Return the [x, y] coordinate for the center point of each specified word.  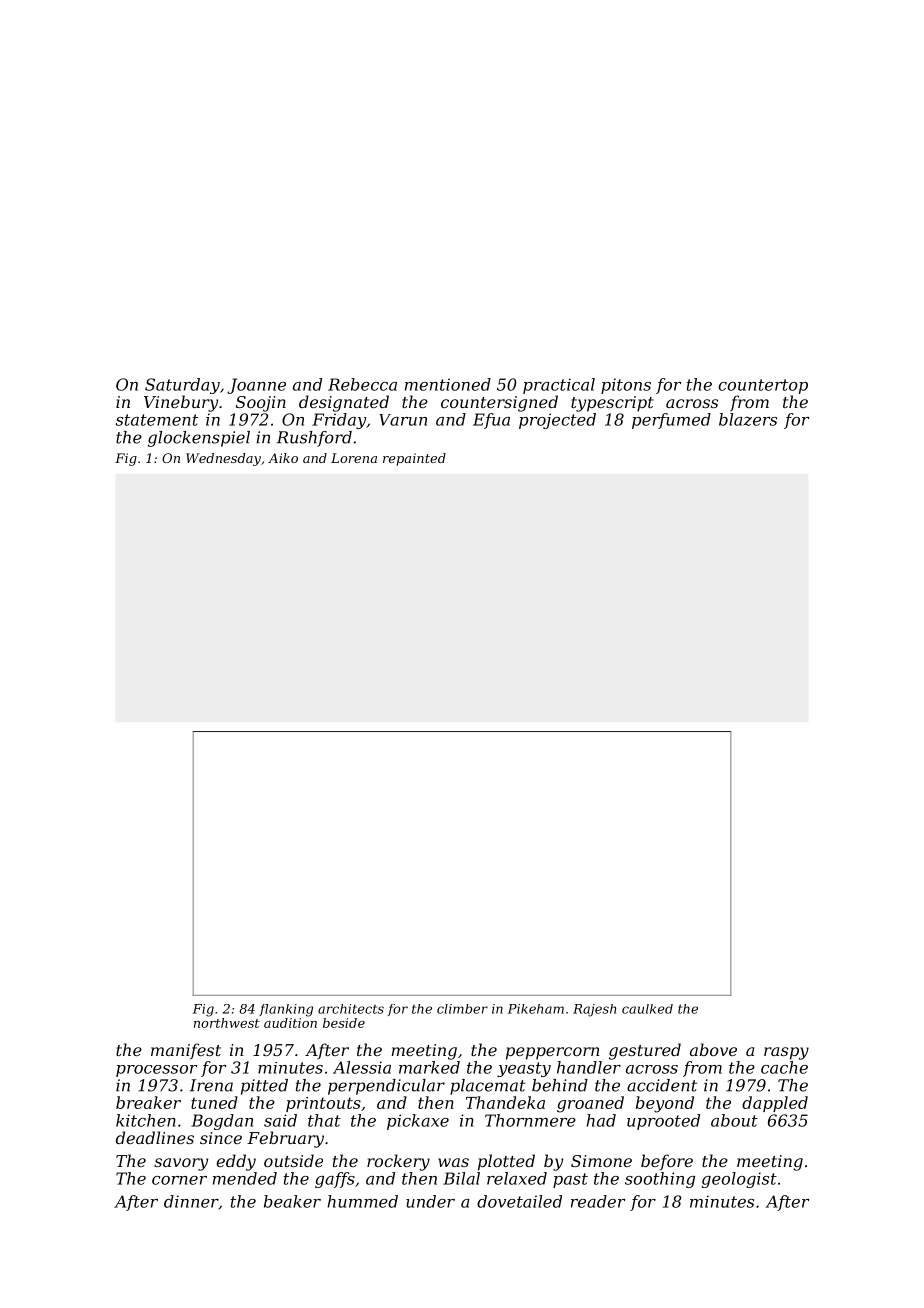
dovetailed [519, 1201]
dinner [191, 1201]
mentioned [448, 384]
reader [598, 1201]
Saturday [182, 386]
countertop [763, 386]
